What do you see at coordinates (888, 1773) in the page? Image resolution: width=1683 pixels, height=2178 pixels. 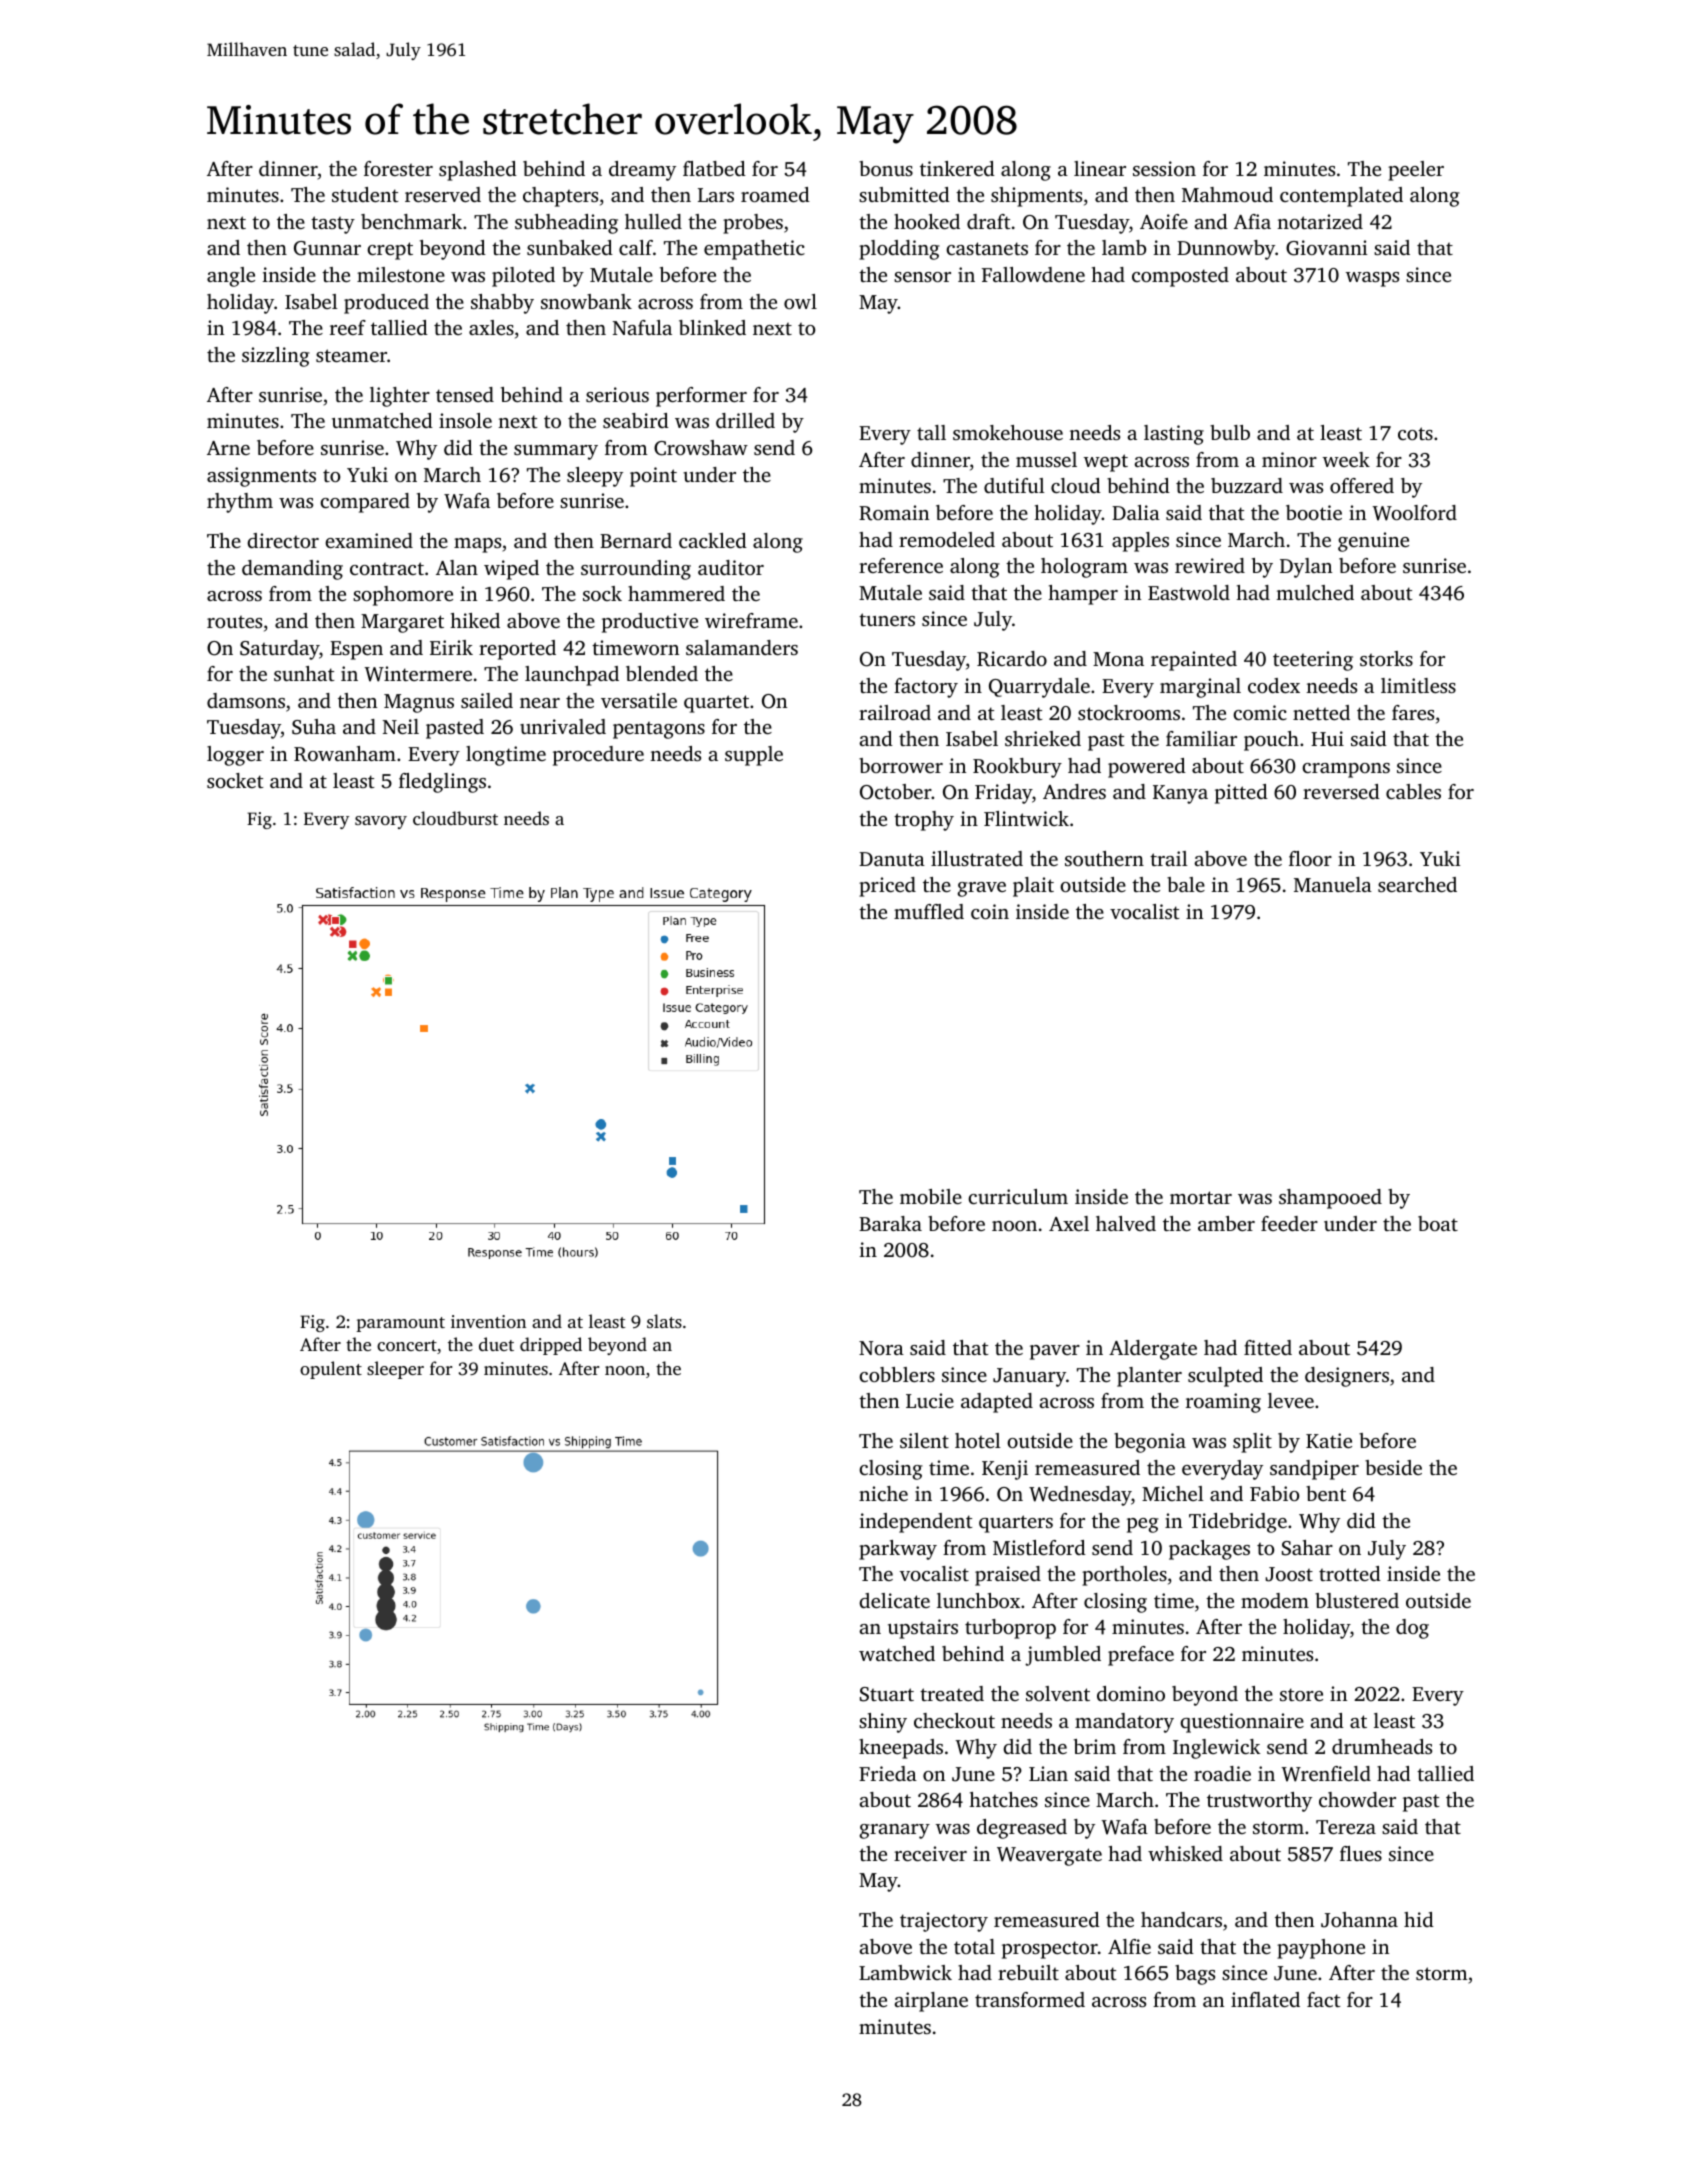 I see `Frieda` at bounding box center [888, 1773].
